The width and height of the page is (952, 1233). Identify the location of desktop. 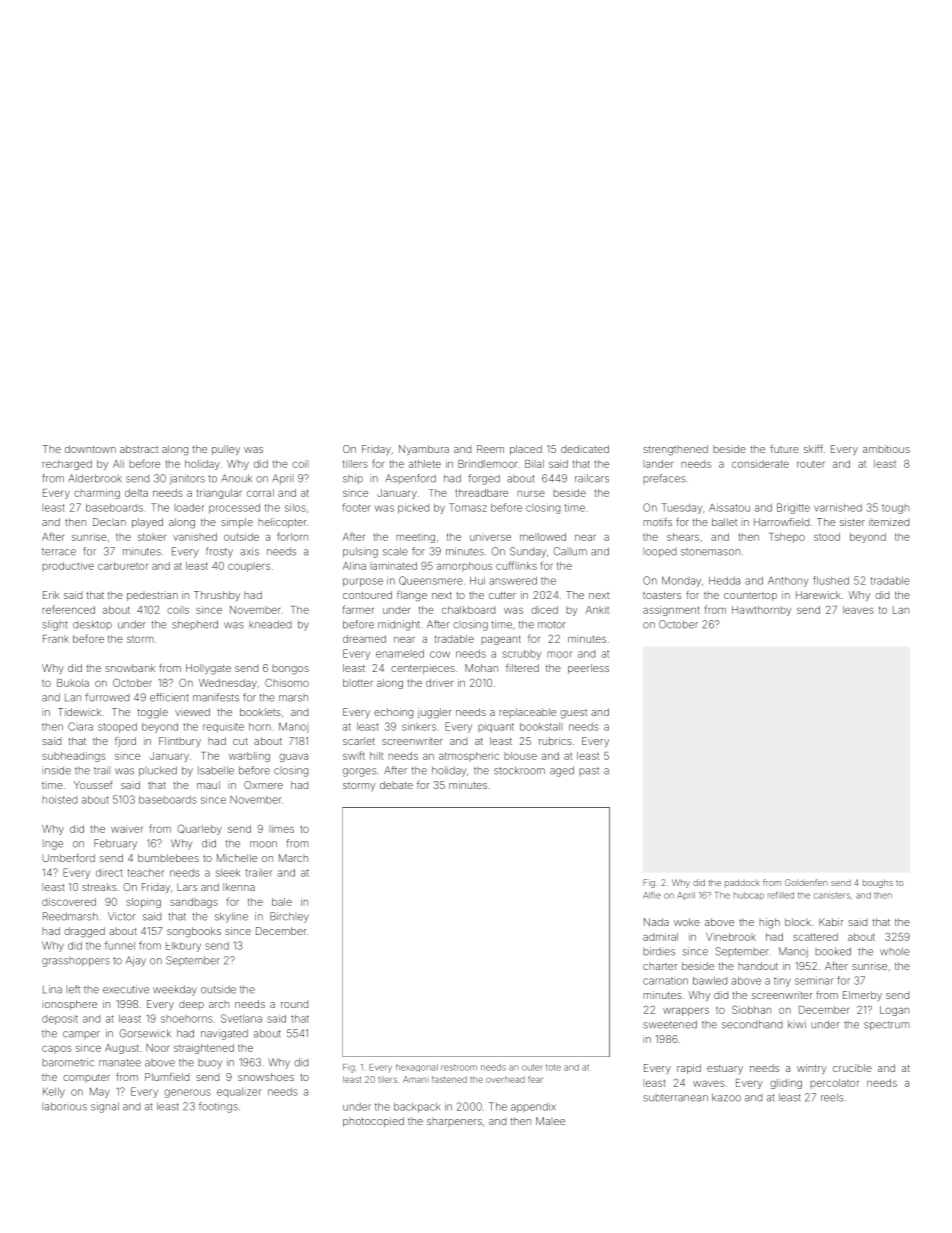
(92, 625).
